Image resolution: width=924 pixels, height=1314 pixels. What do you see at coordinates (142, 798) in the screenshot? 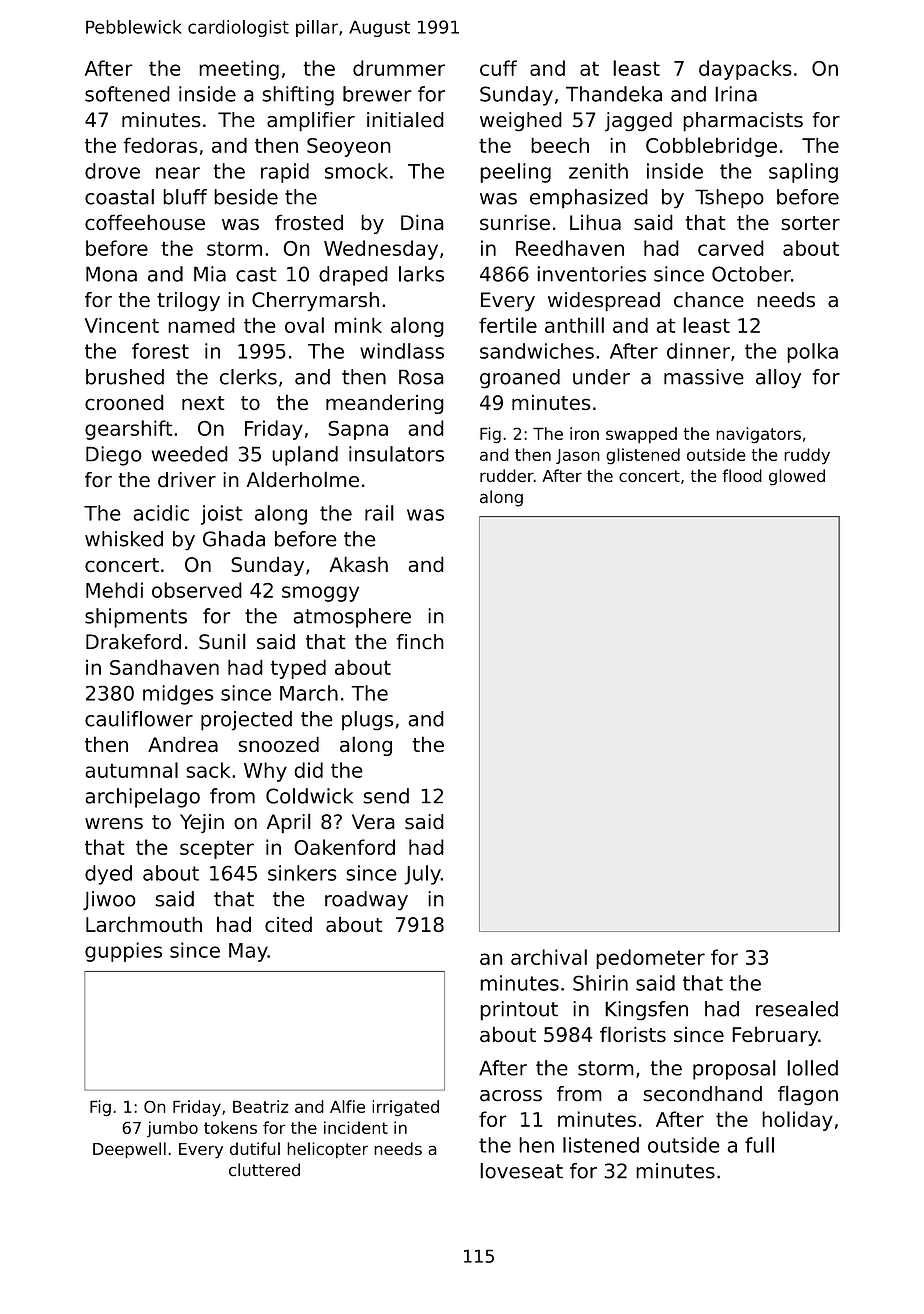
I see `archipelago` at bounding box center [142, 798].
